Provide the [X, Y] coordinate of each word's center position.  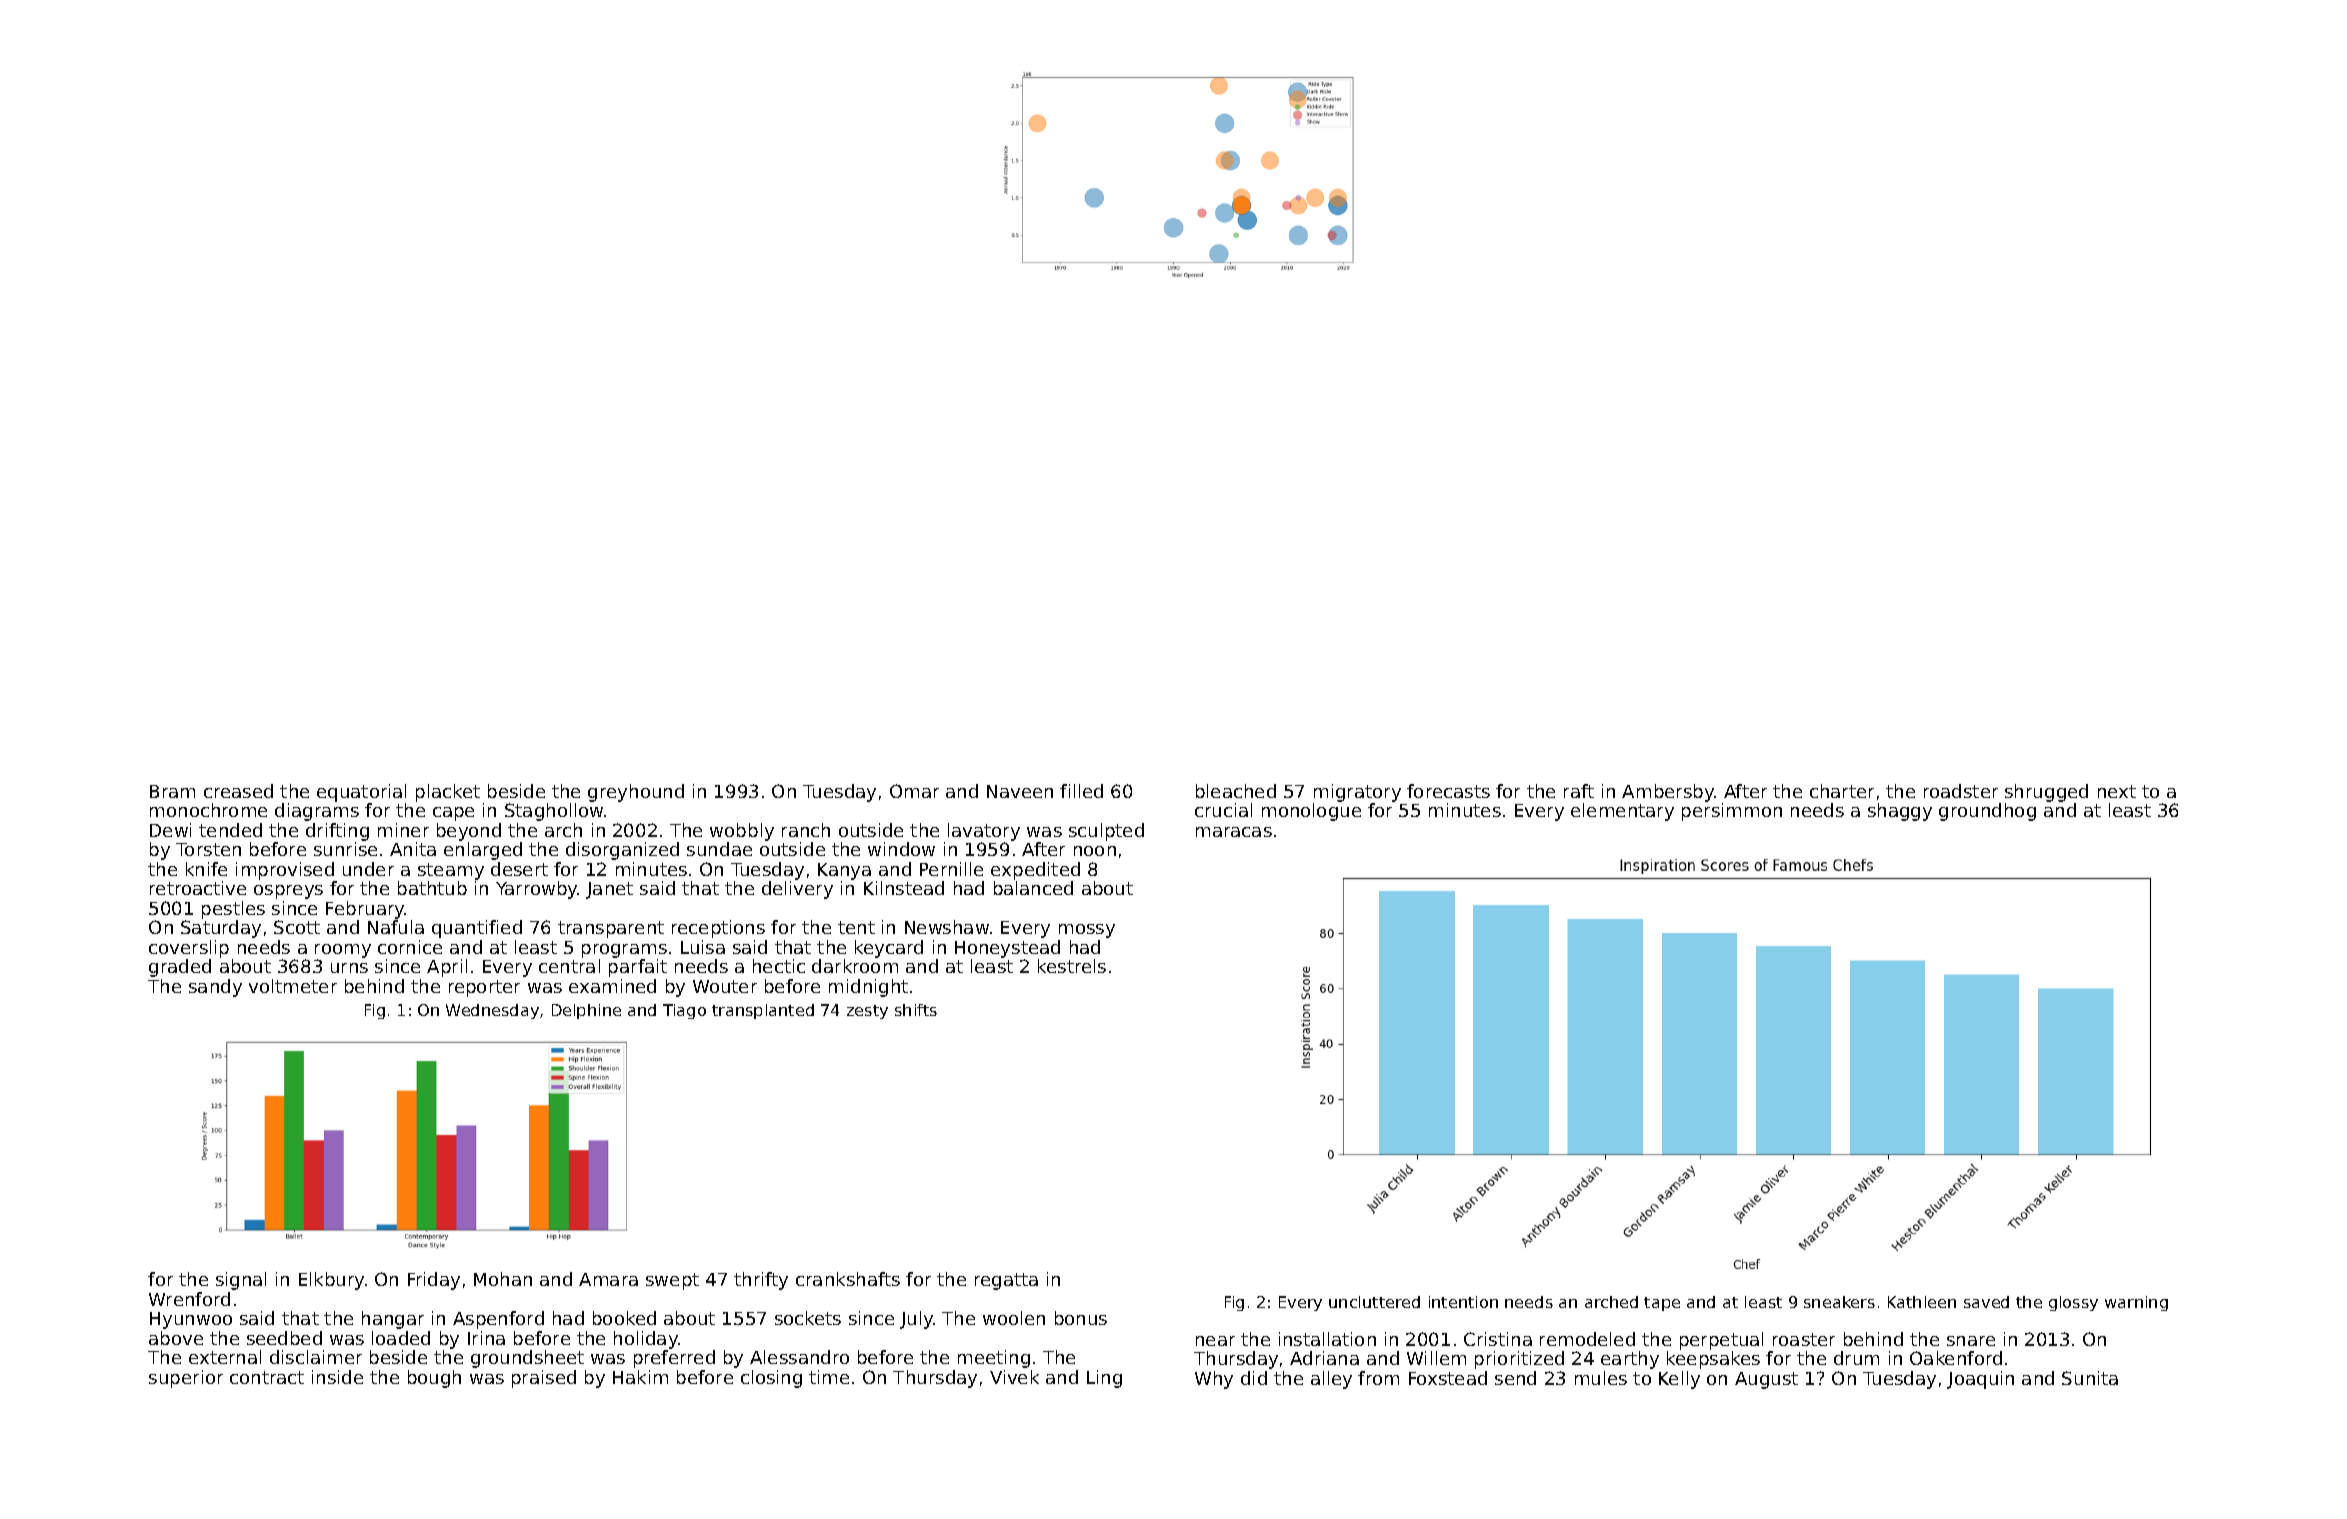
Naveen [1020, 791]
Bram [172, 791]
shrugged [2046, 793]
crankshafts [848, 1279]
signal [241, 1281]
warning [2136, 1303]
